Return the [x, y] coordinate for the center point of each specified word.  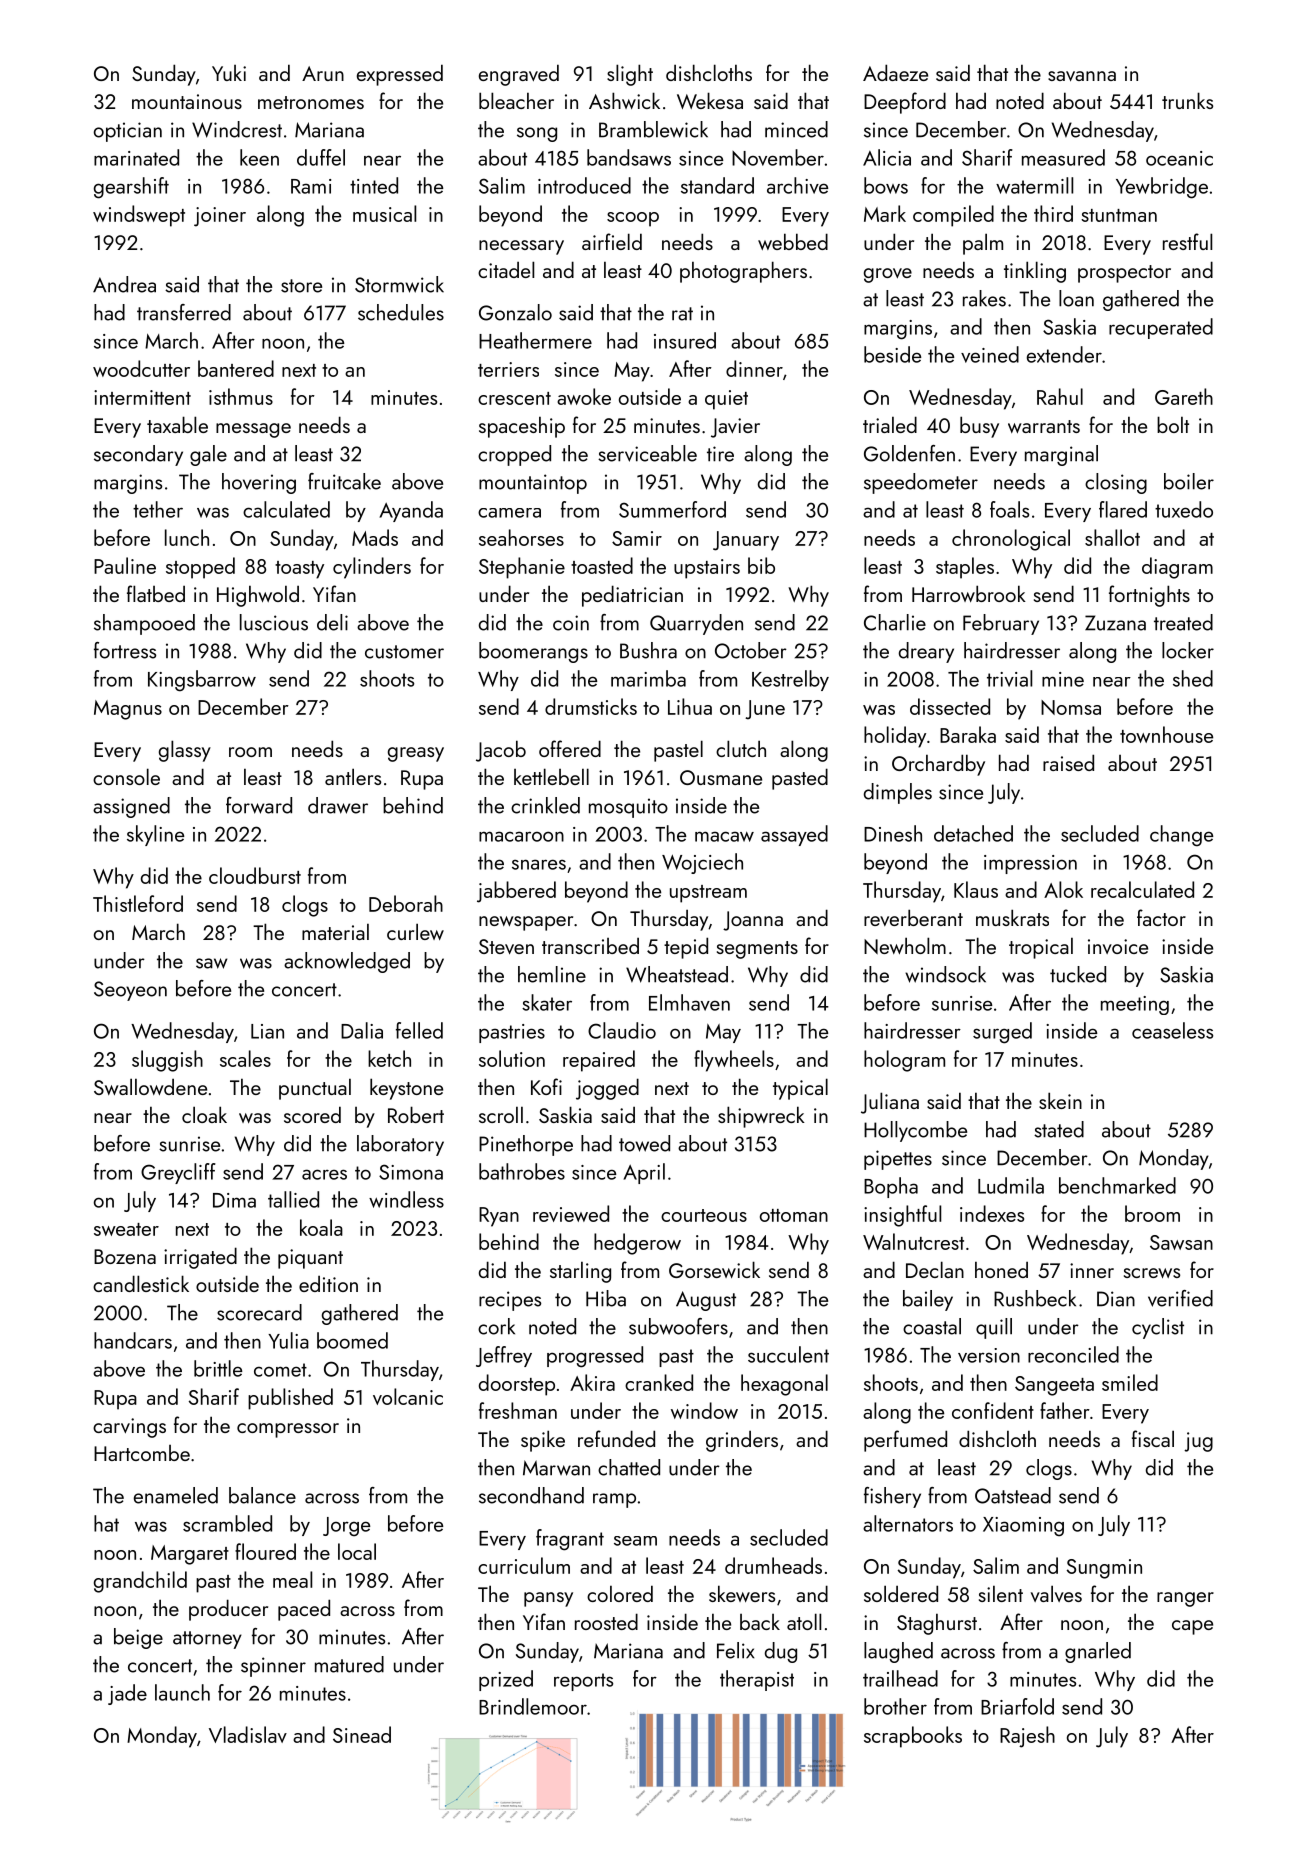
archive [797, 185]
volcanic [408, 1396]
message [253, 430]
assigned [131, 807]
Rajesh [1027, 1737]
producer [228, 1610]
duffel [321, 157]
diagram [1177, 568]
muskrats [1012, 917]
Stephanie [522, 568]
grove [888, 275]
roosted [606, 1621]
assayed [794, 835]
